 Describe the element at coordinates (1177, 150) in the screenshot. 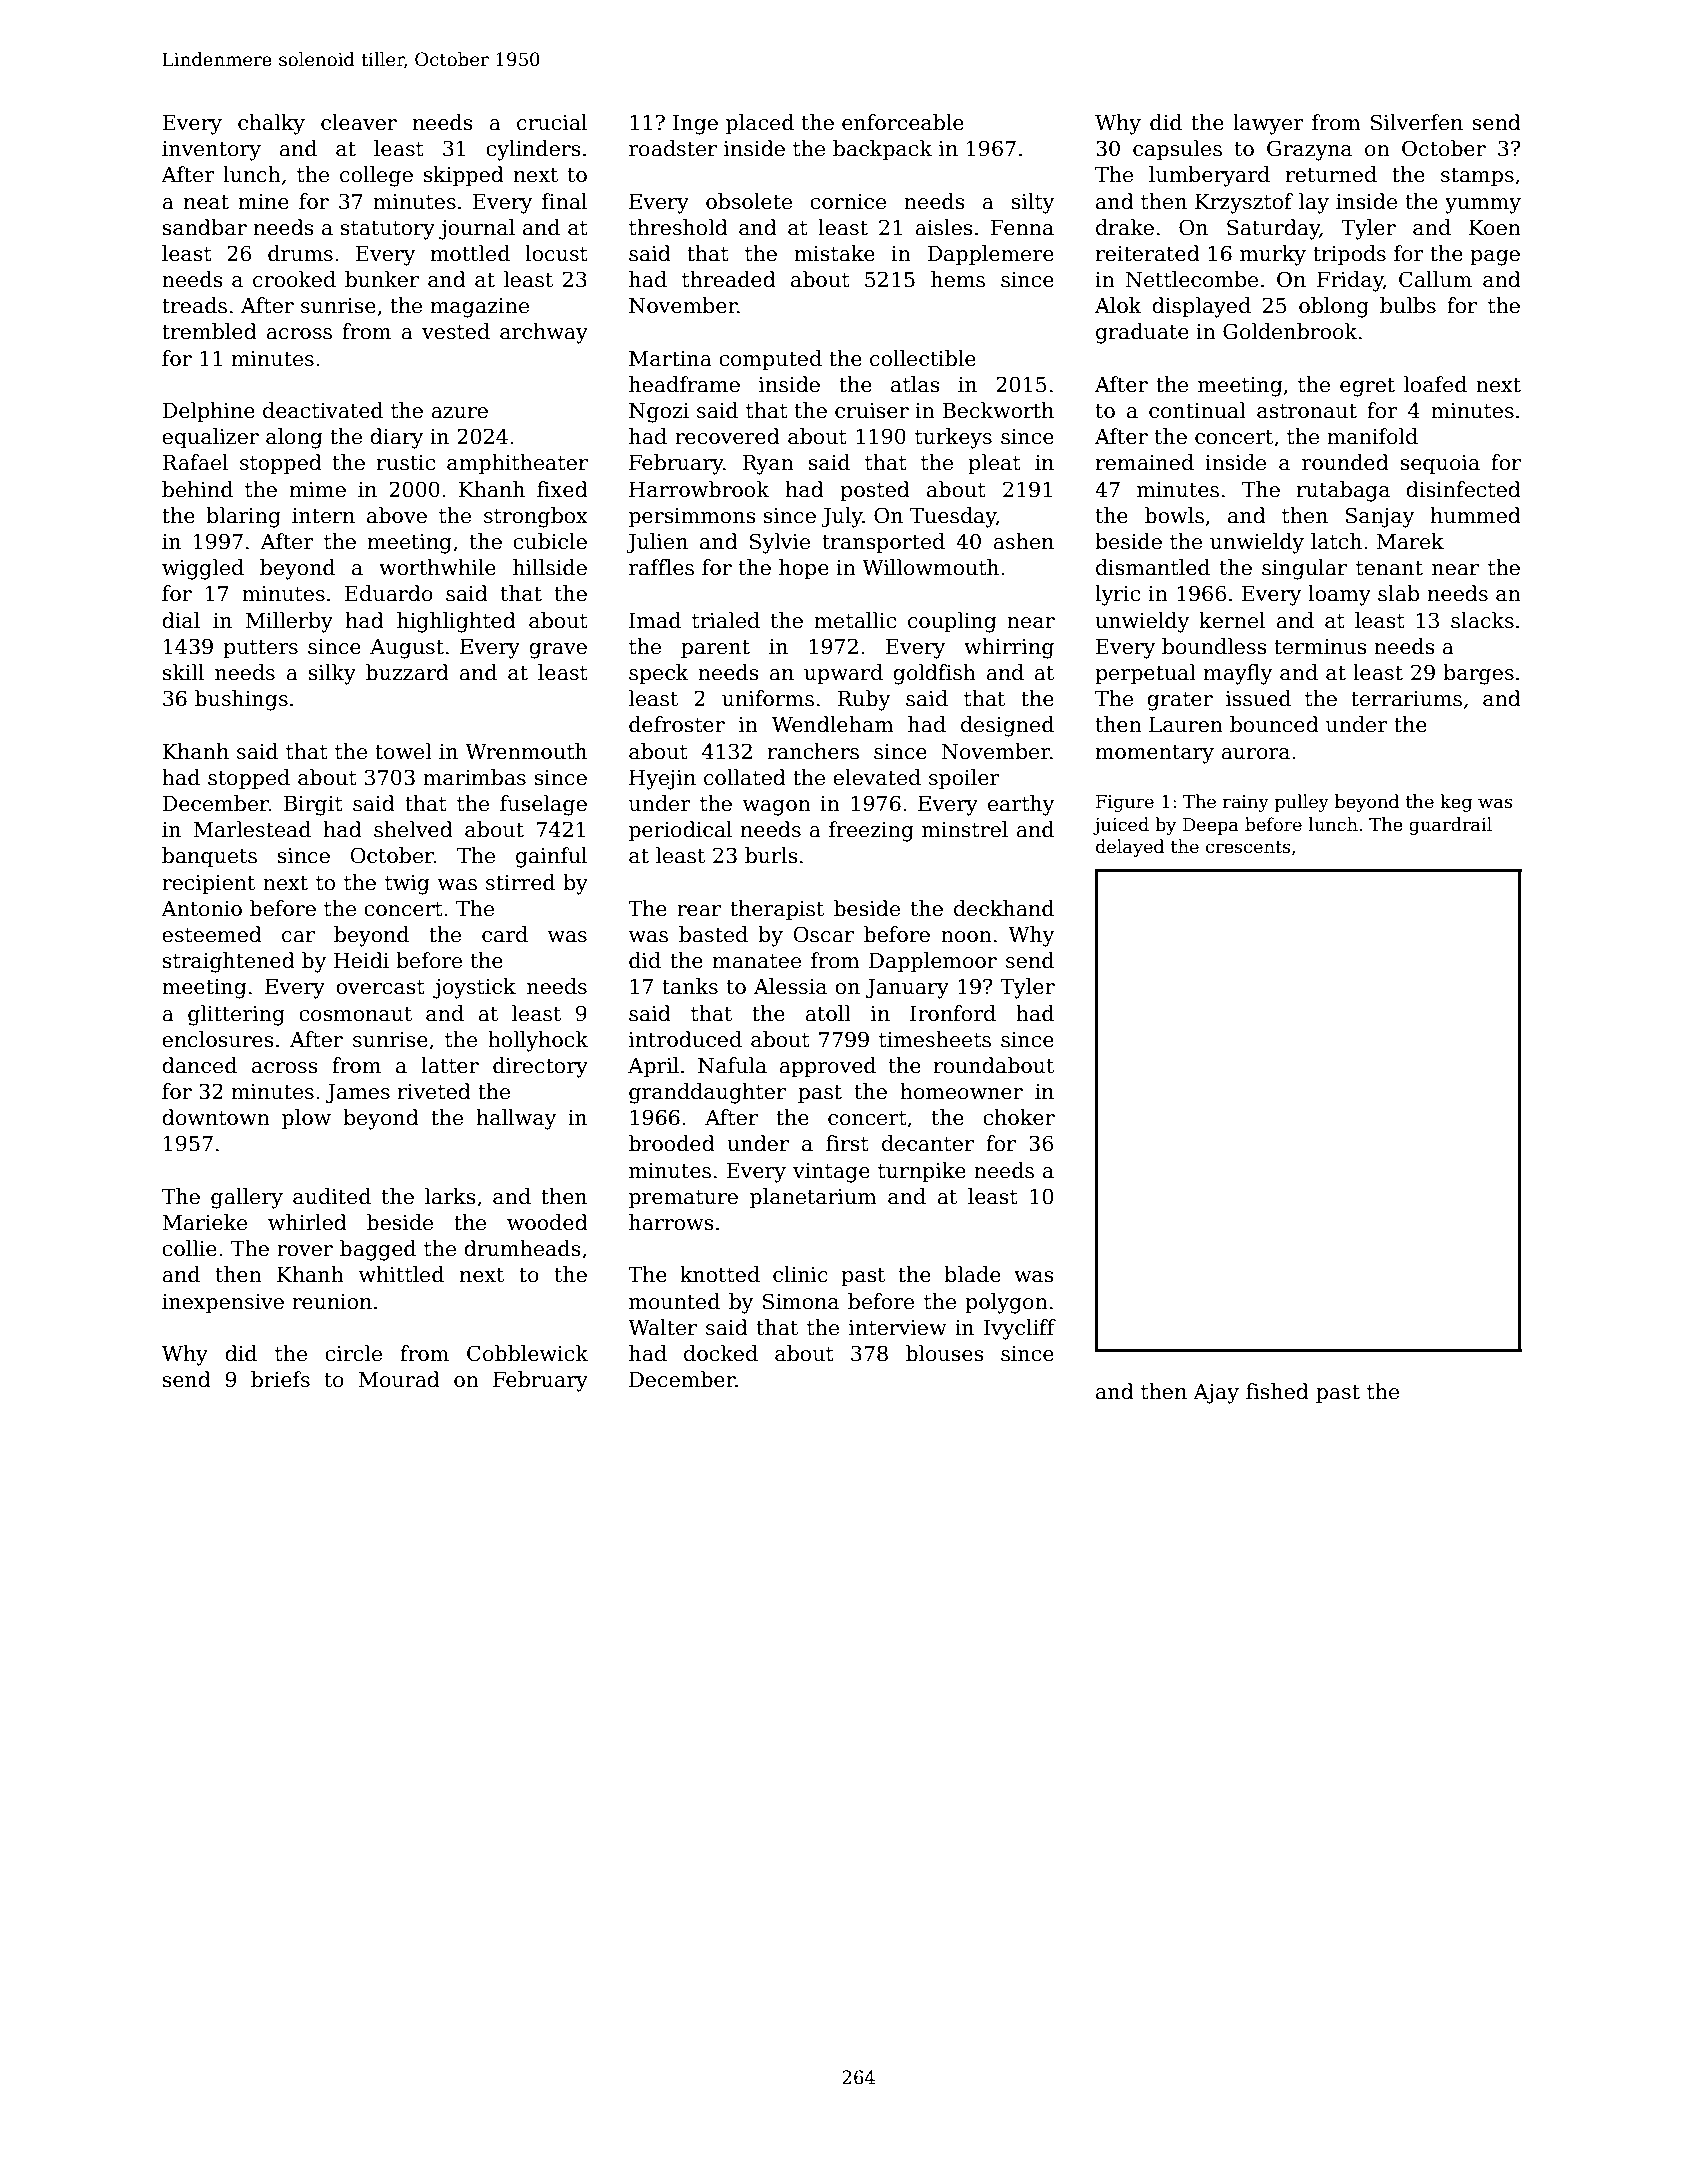

I see `capsules` at that location.
